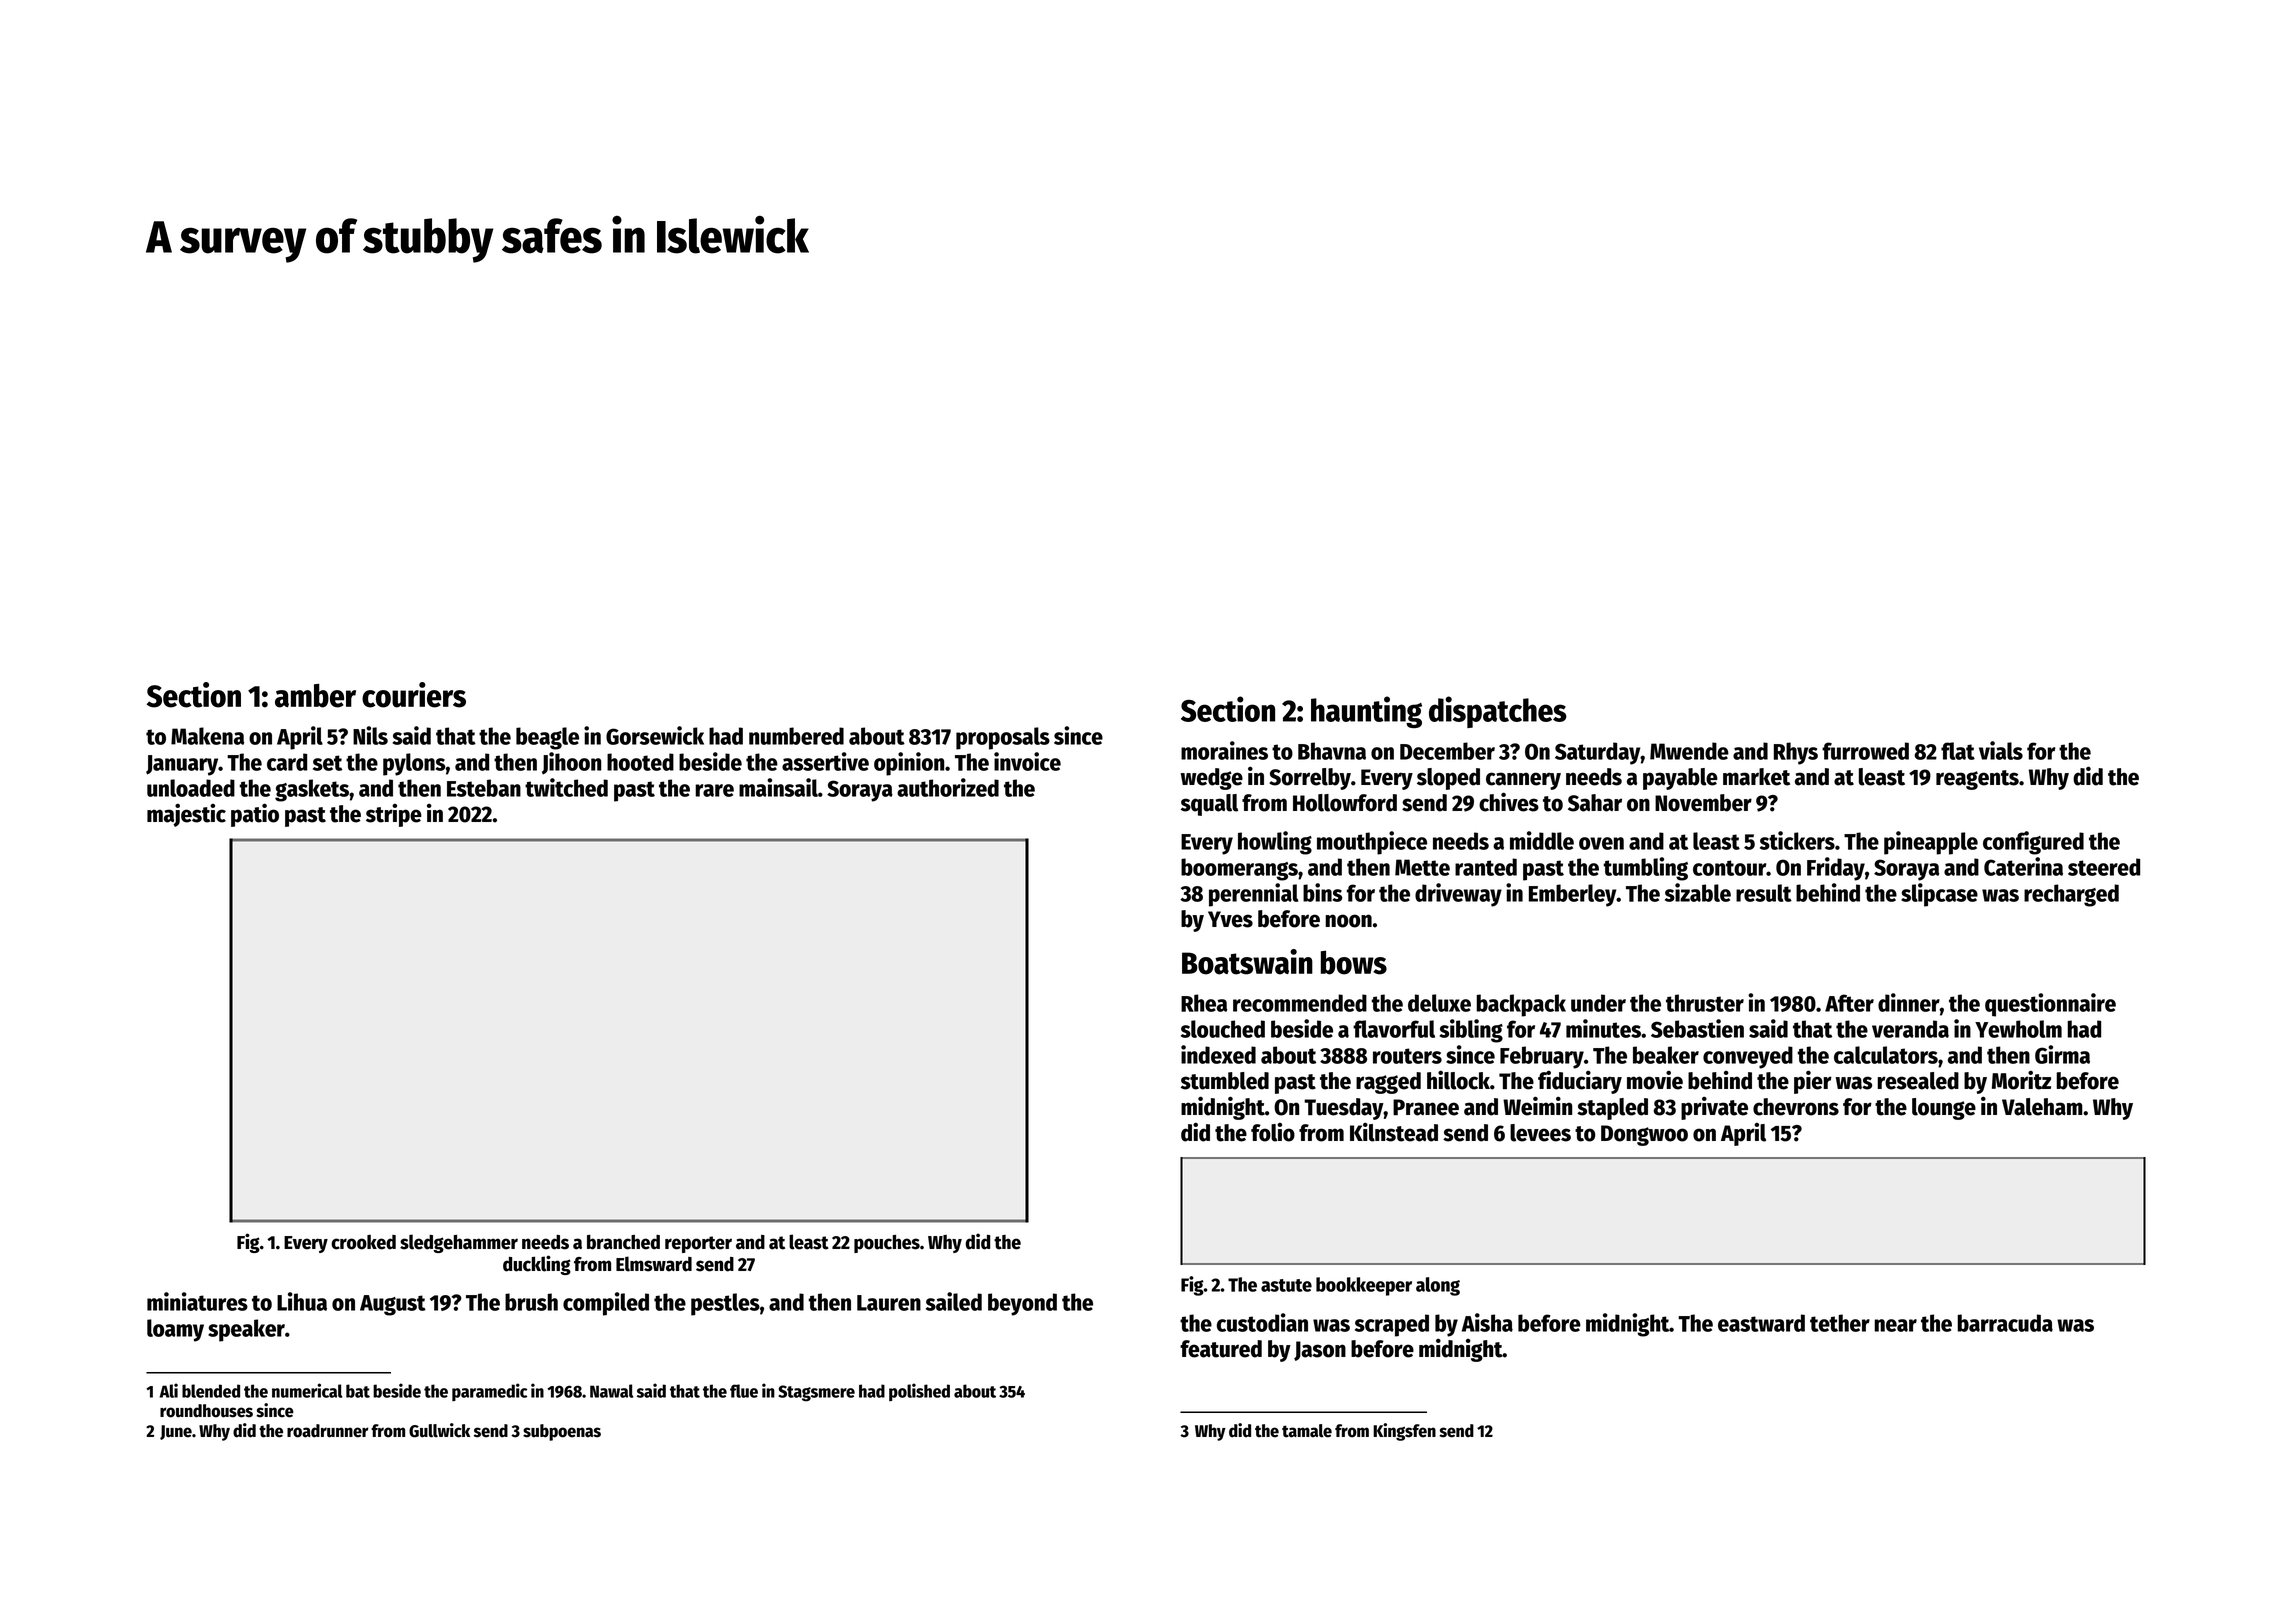 Image resolution: width=2292 pixels, height=1620 pixels. What do you see at coordinates (176, 1432) in the image?
I see `June` at bounding box center [176, 1432].
